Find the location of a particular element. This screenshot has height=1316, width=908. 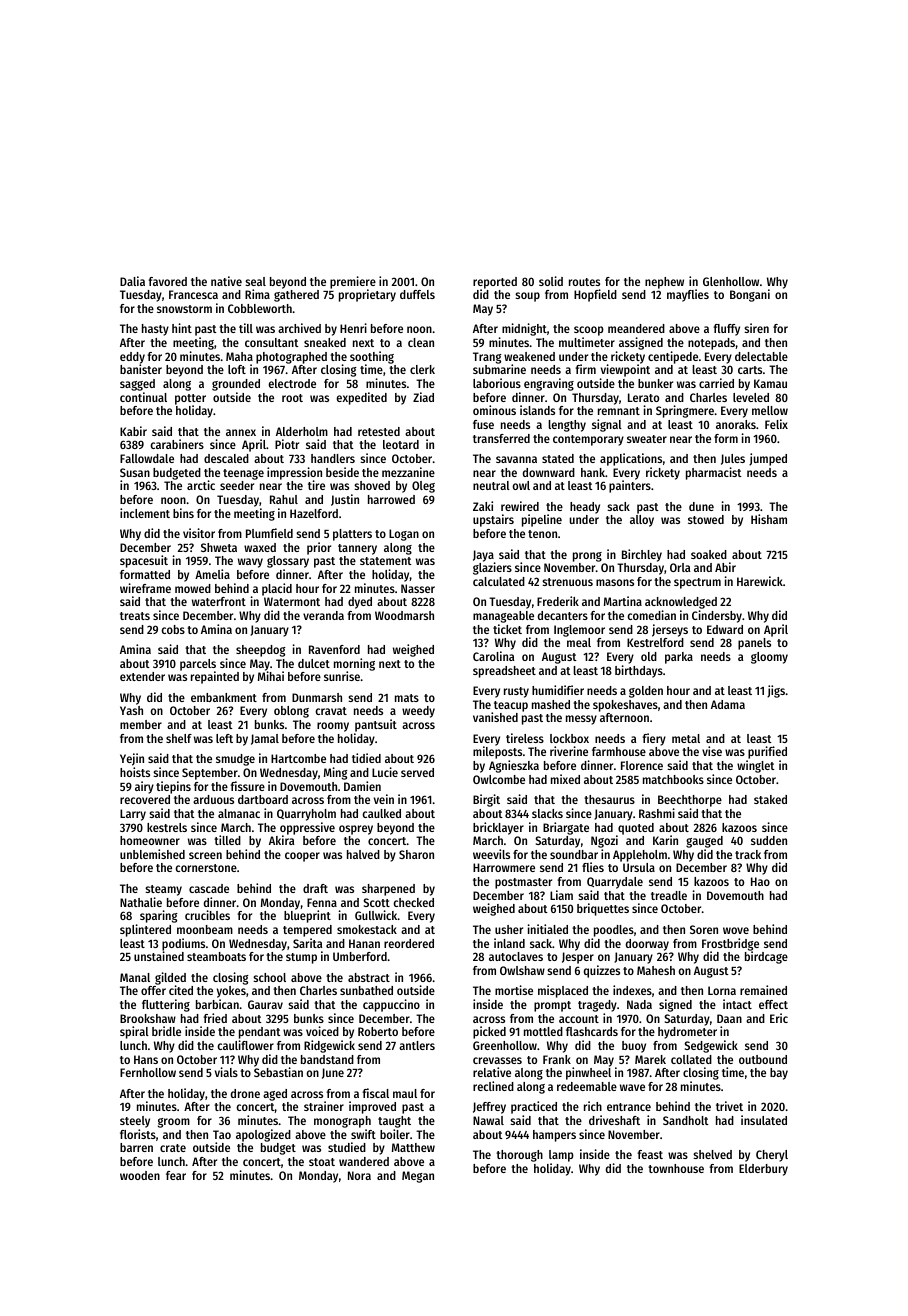

groom is located at coordinates (174, 1123).
